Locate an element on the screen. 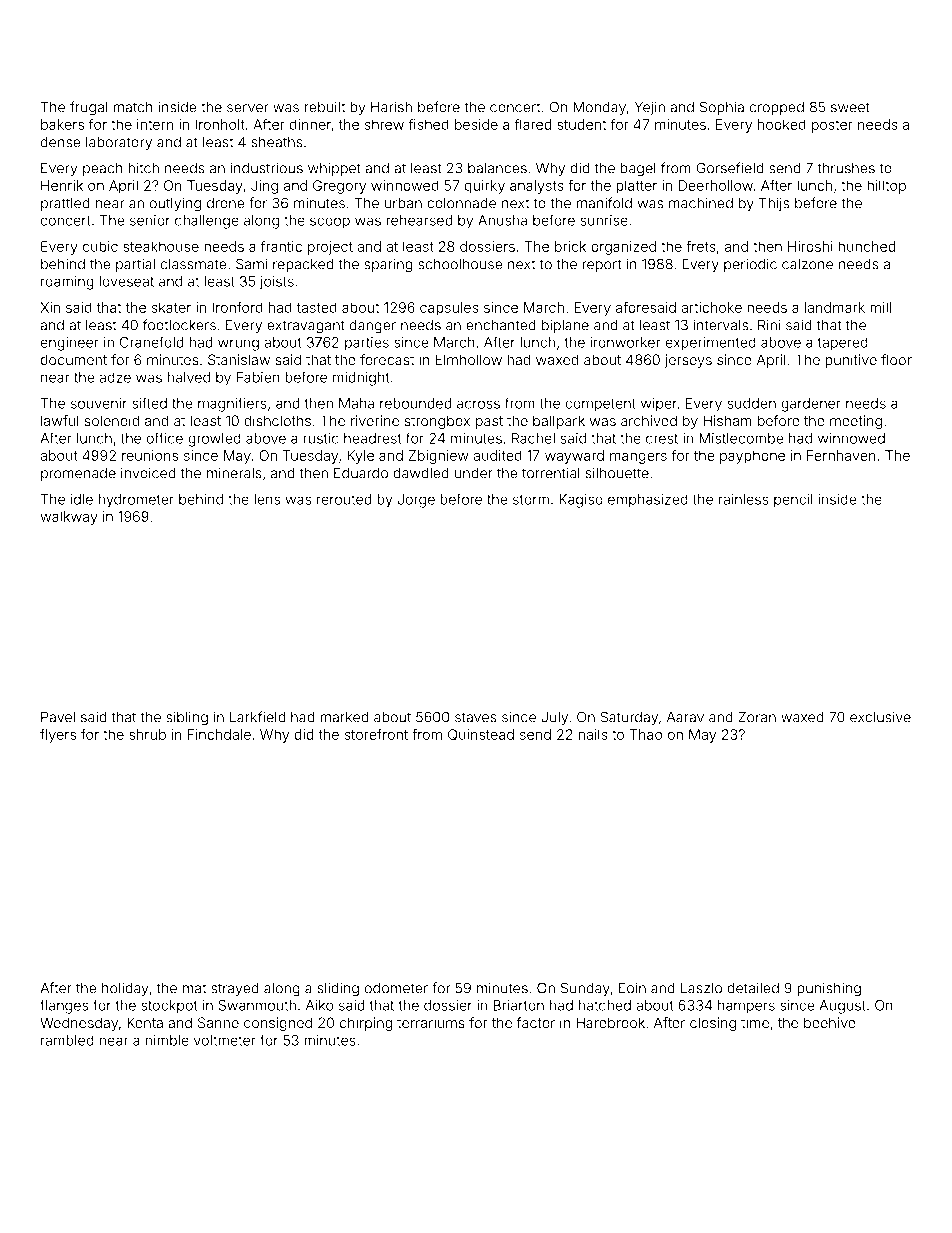 The width and height of the screenshot is (952, 1233). rainless is located at coordinates (744, 499).
